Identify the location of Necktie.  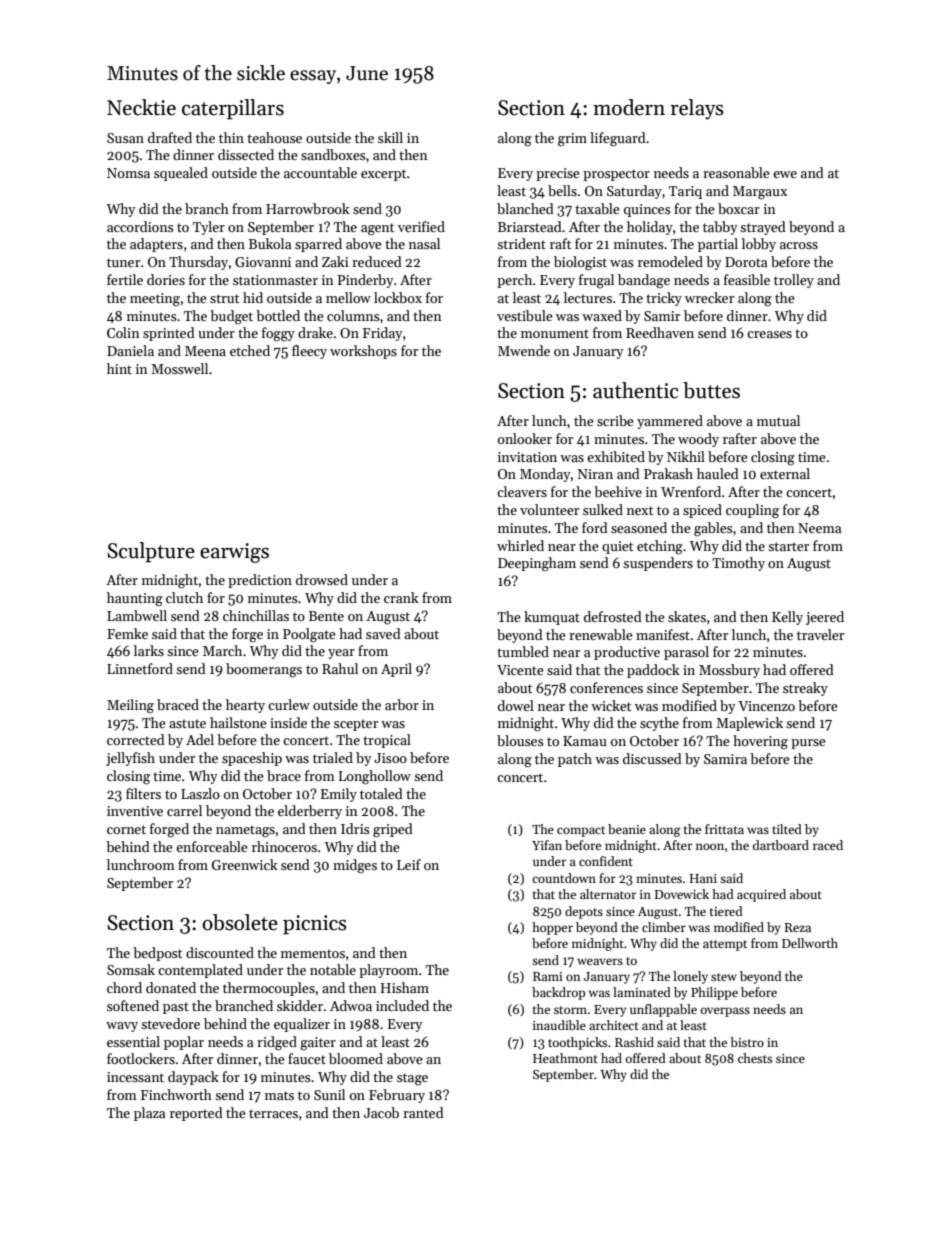
(141, 107).
